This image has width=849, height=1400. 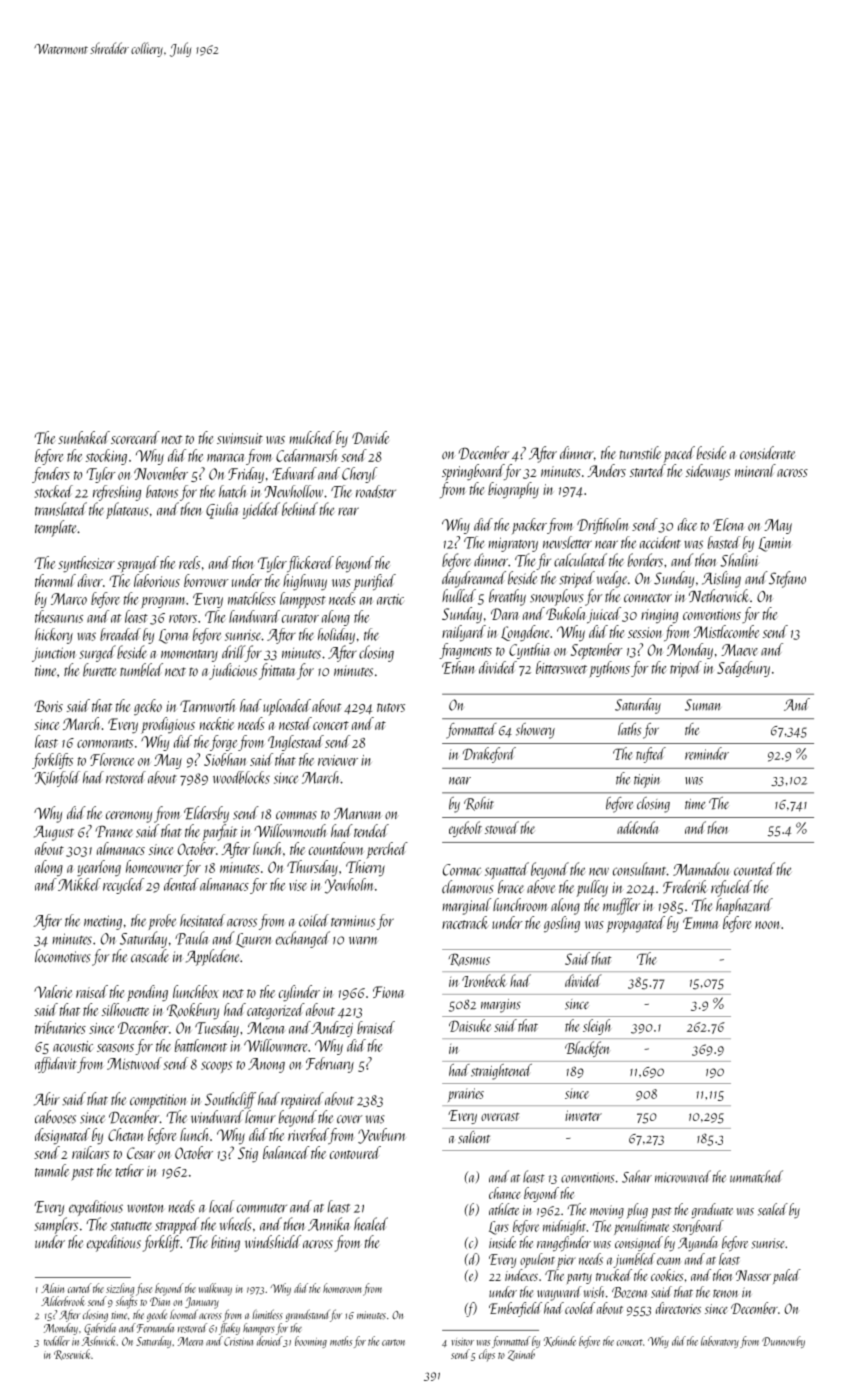 What do you see at coordinates (370, 437) in the image?
I see `Davide` at bounding box center [370, 437].
